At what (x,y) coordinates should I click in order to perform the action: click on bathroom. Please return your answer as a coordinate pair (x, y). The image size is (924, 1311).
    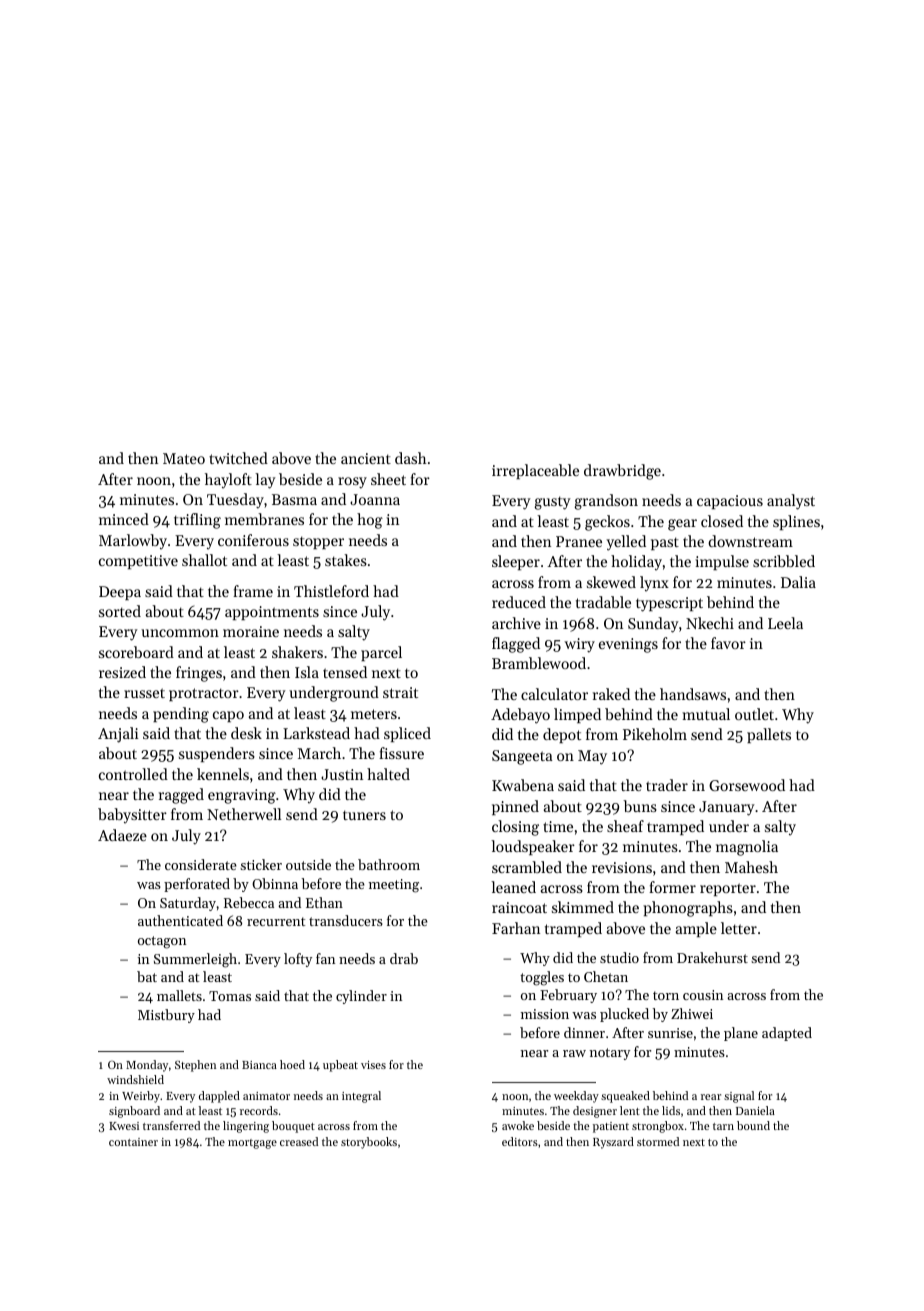
    Looking at the image, I should click on (389, 864).
